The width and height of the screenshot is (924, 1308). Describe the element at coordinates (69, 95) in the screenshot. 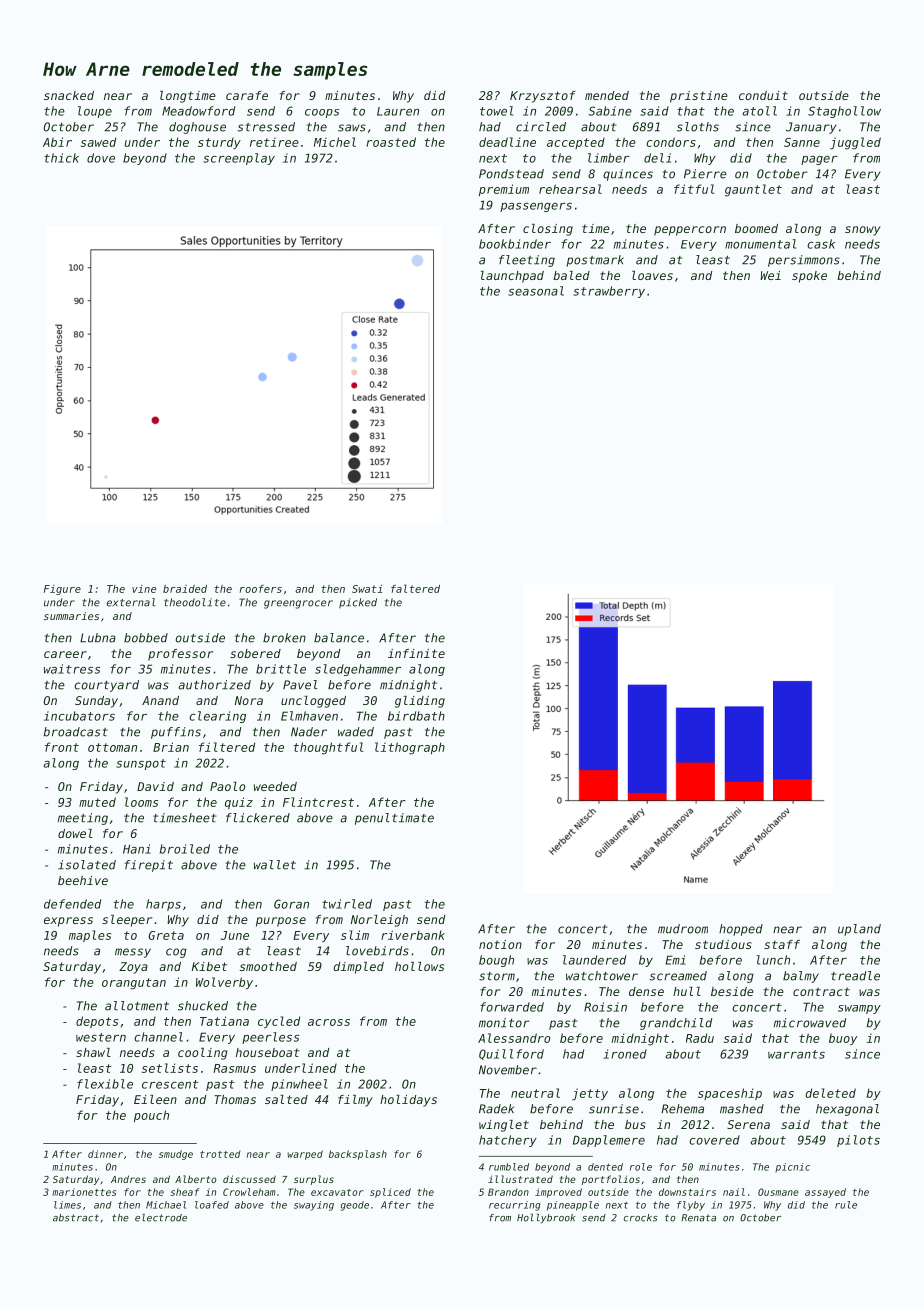

I see `snacked` at that location.
